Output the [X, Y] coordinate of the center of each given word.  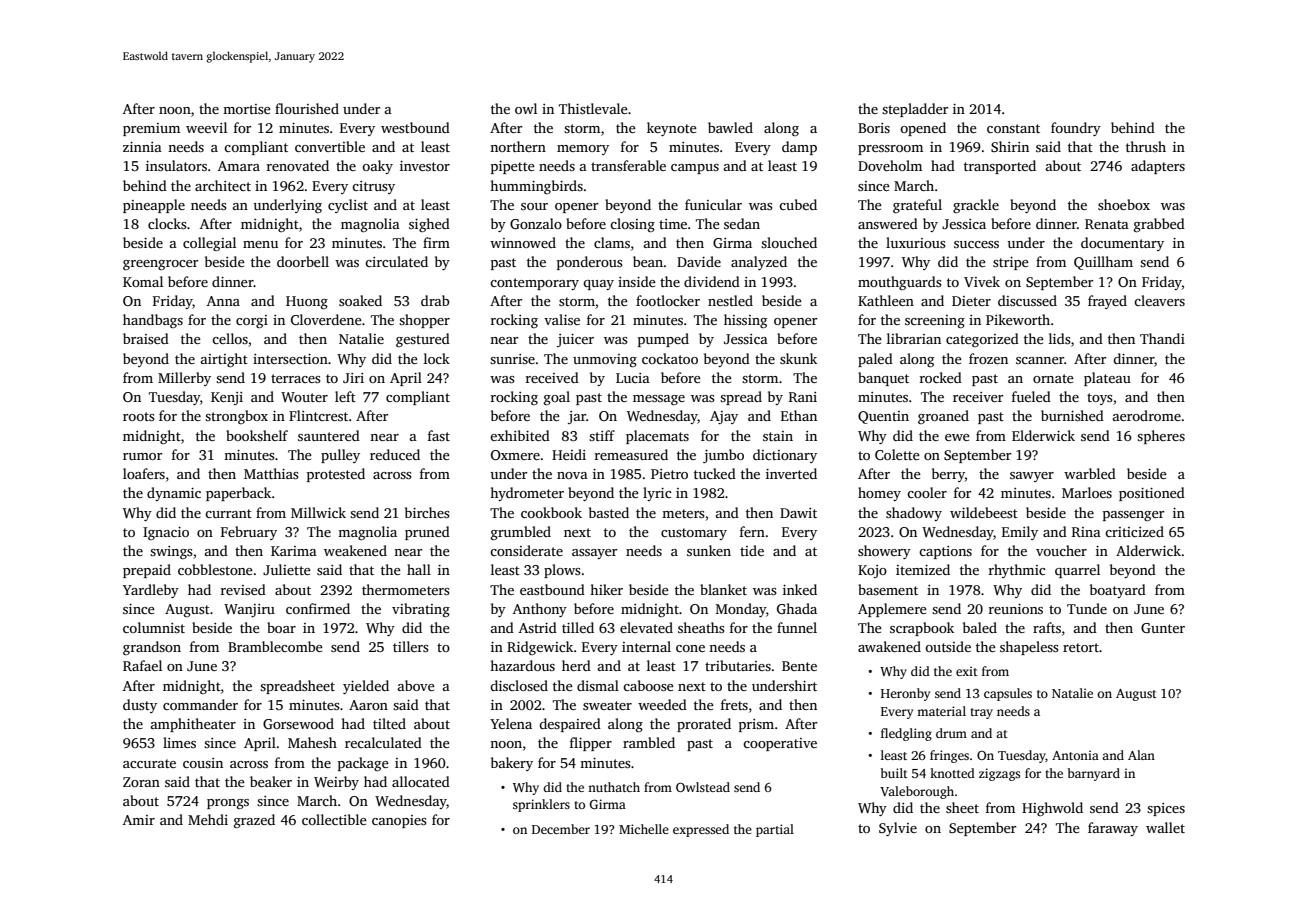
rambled [649, 742]
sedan [742, 223]
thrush [1146, 146]
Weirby [336, 783]
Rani [803, 397]
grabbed [1159, 225]
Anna [223, 301]
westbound [415, 127]
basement [888, 589]
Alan [1141, 755]
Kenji [227, 398]
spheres [1161, 437]
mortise [247, 109]
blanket [723, 589]
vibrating [421, 610]
